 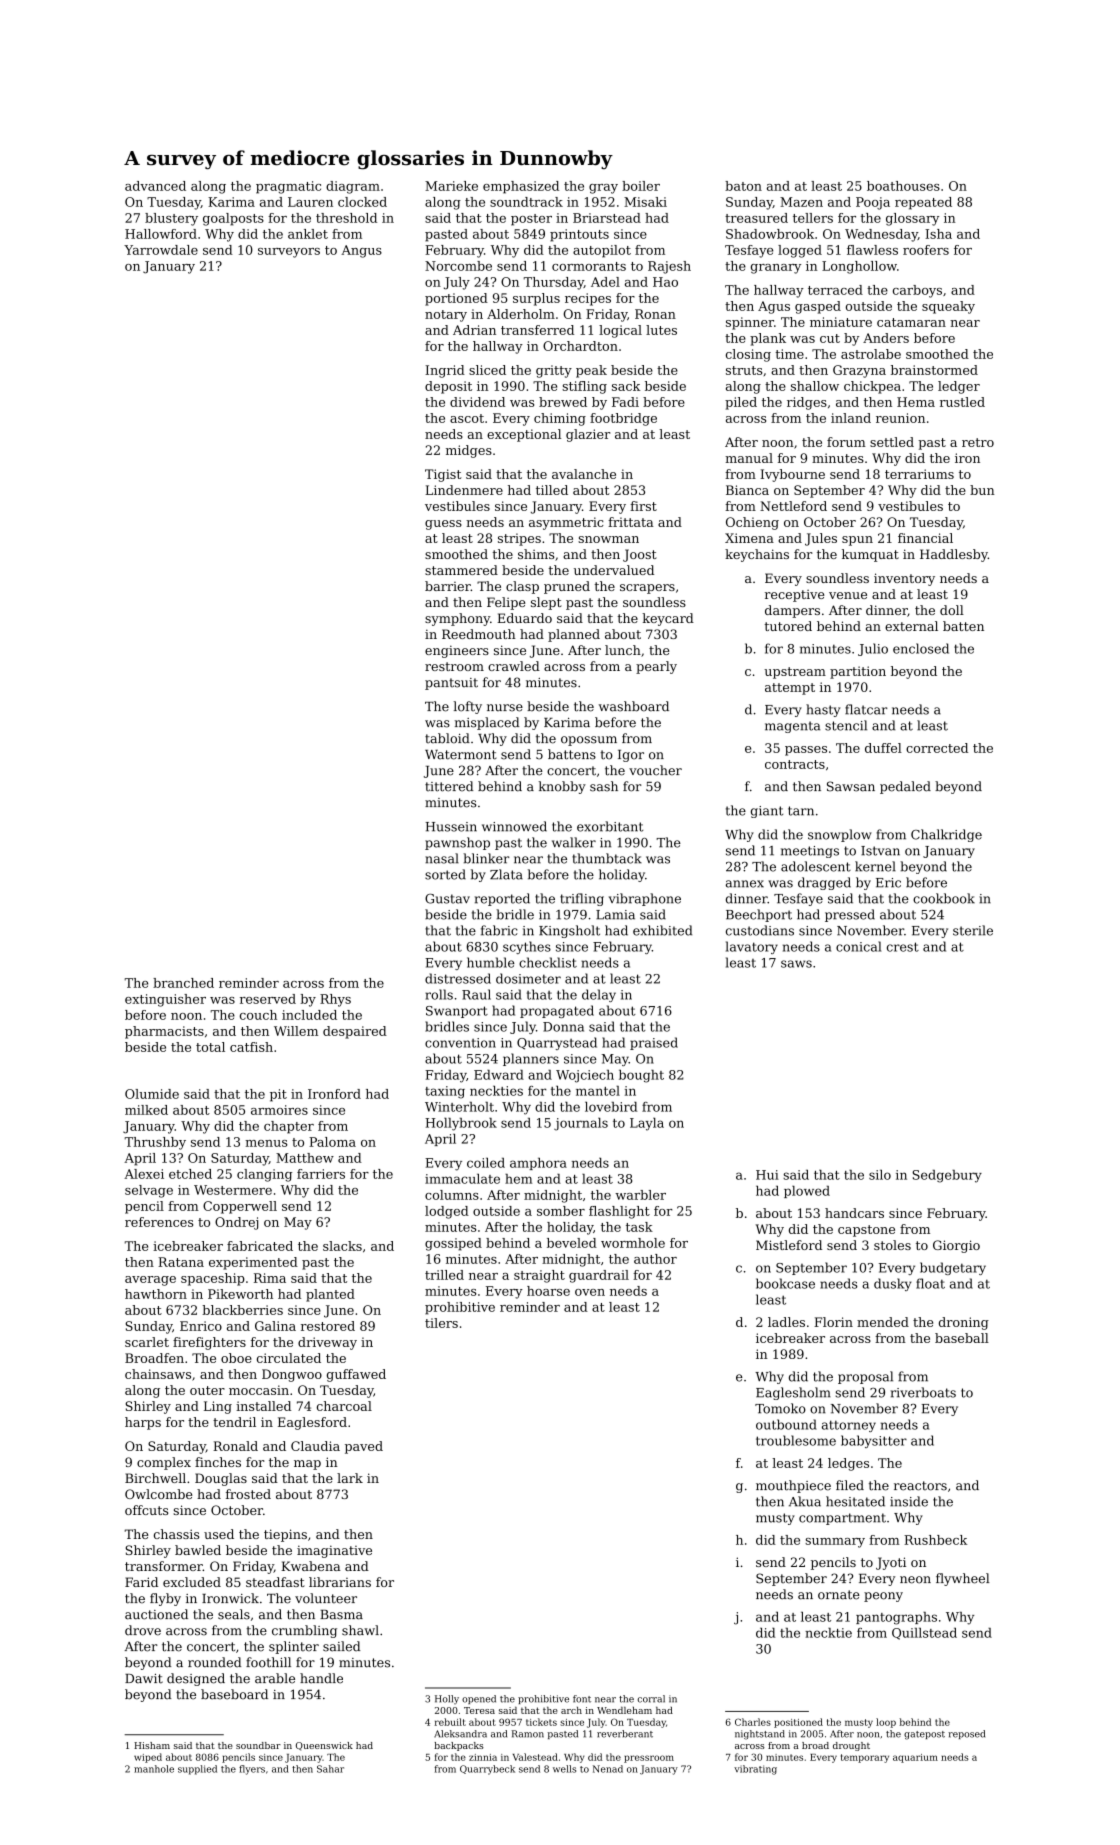 I want to click on terrariums, so click(x=919, y=474).
